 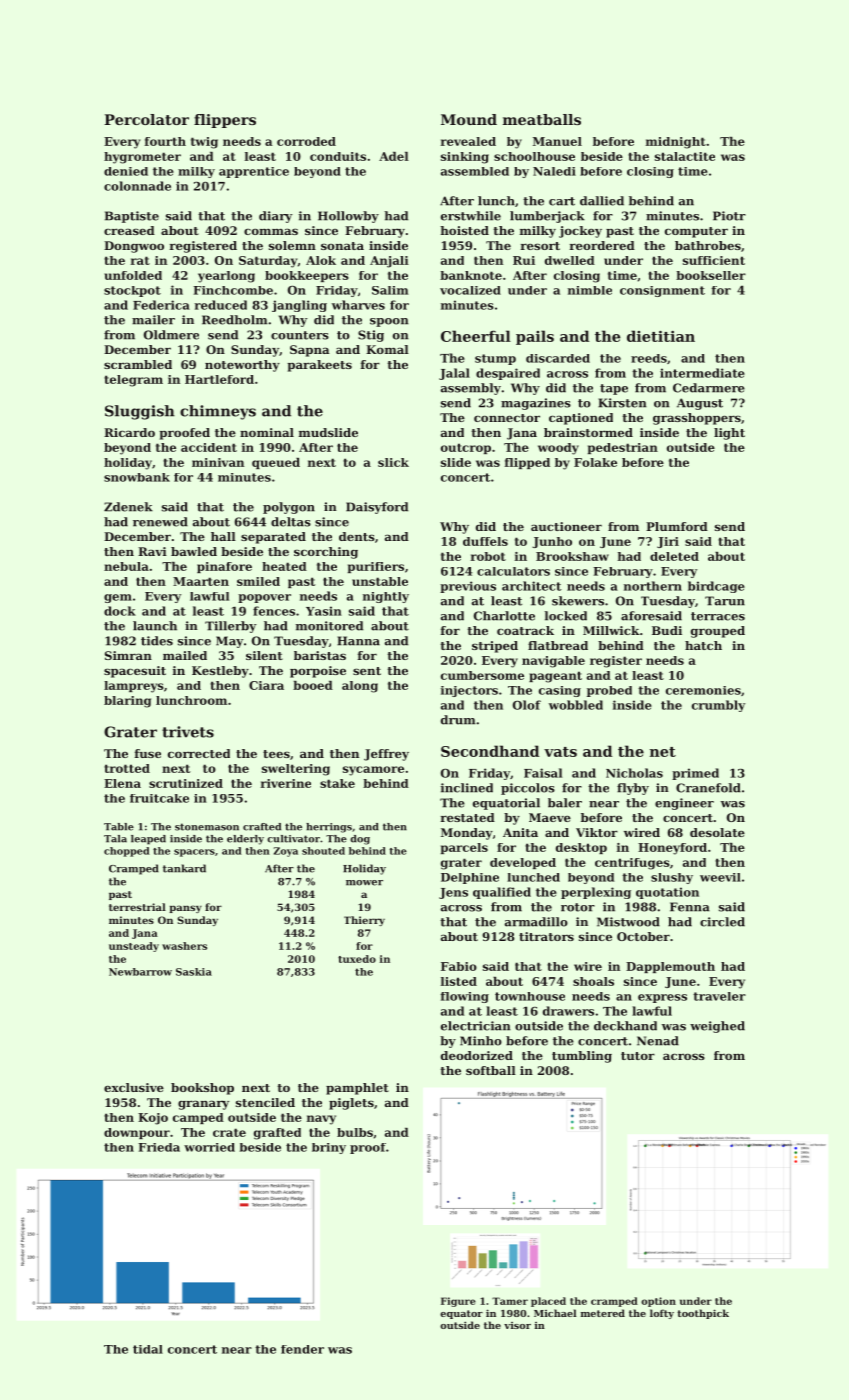 I want to click on Tamer, so click(x=510, y=1301).
